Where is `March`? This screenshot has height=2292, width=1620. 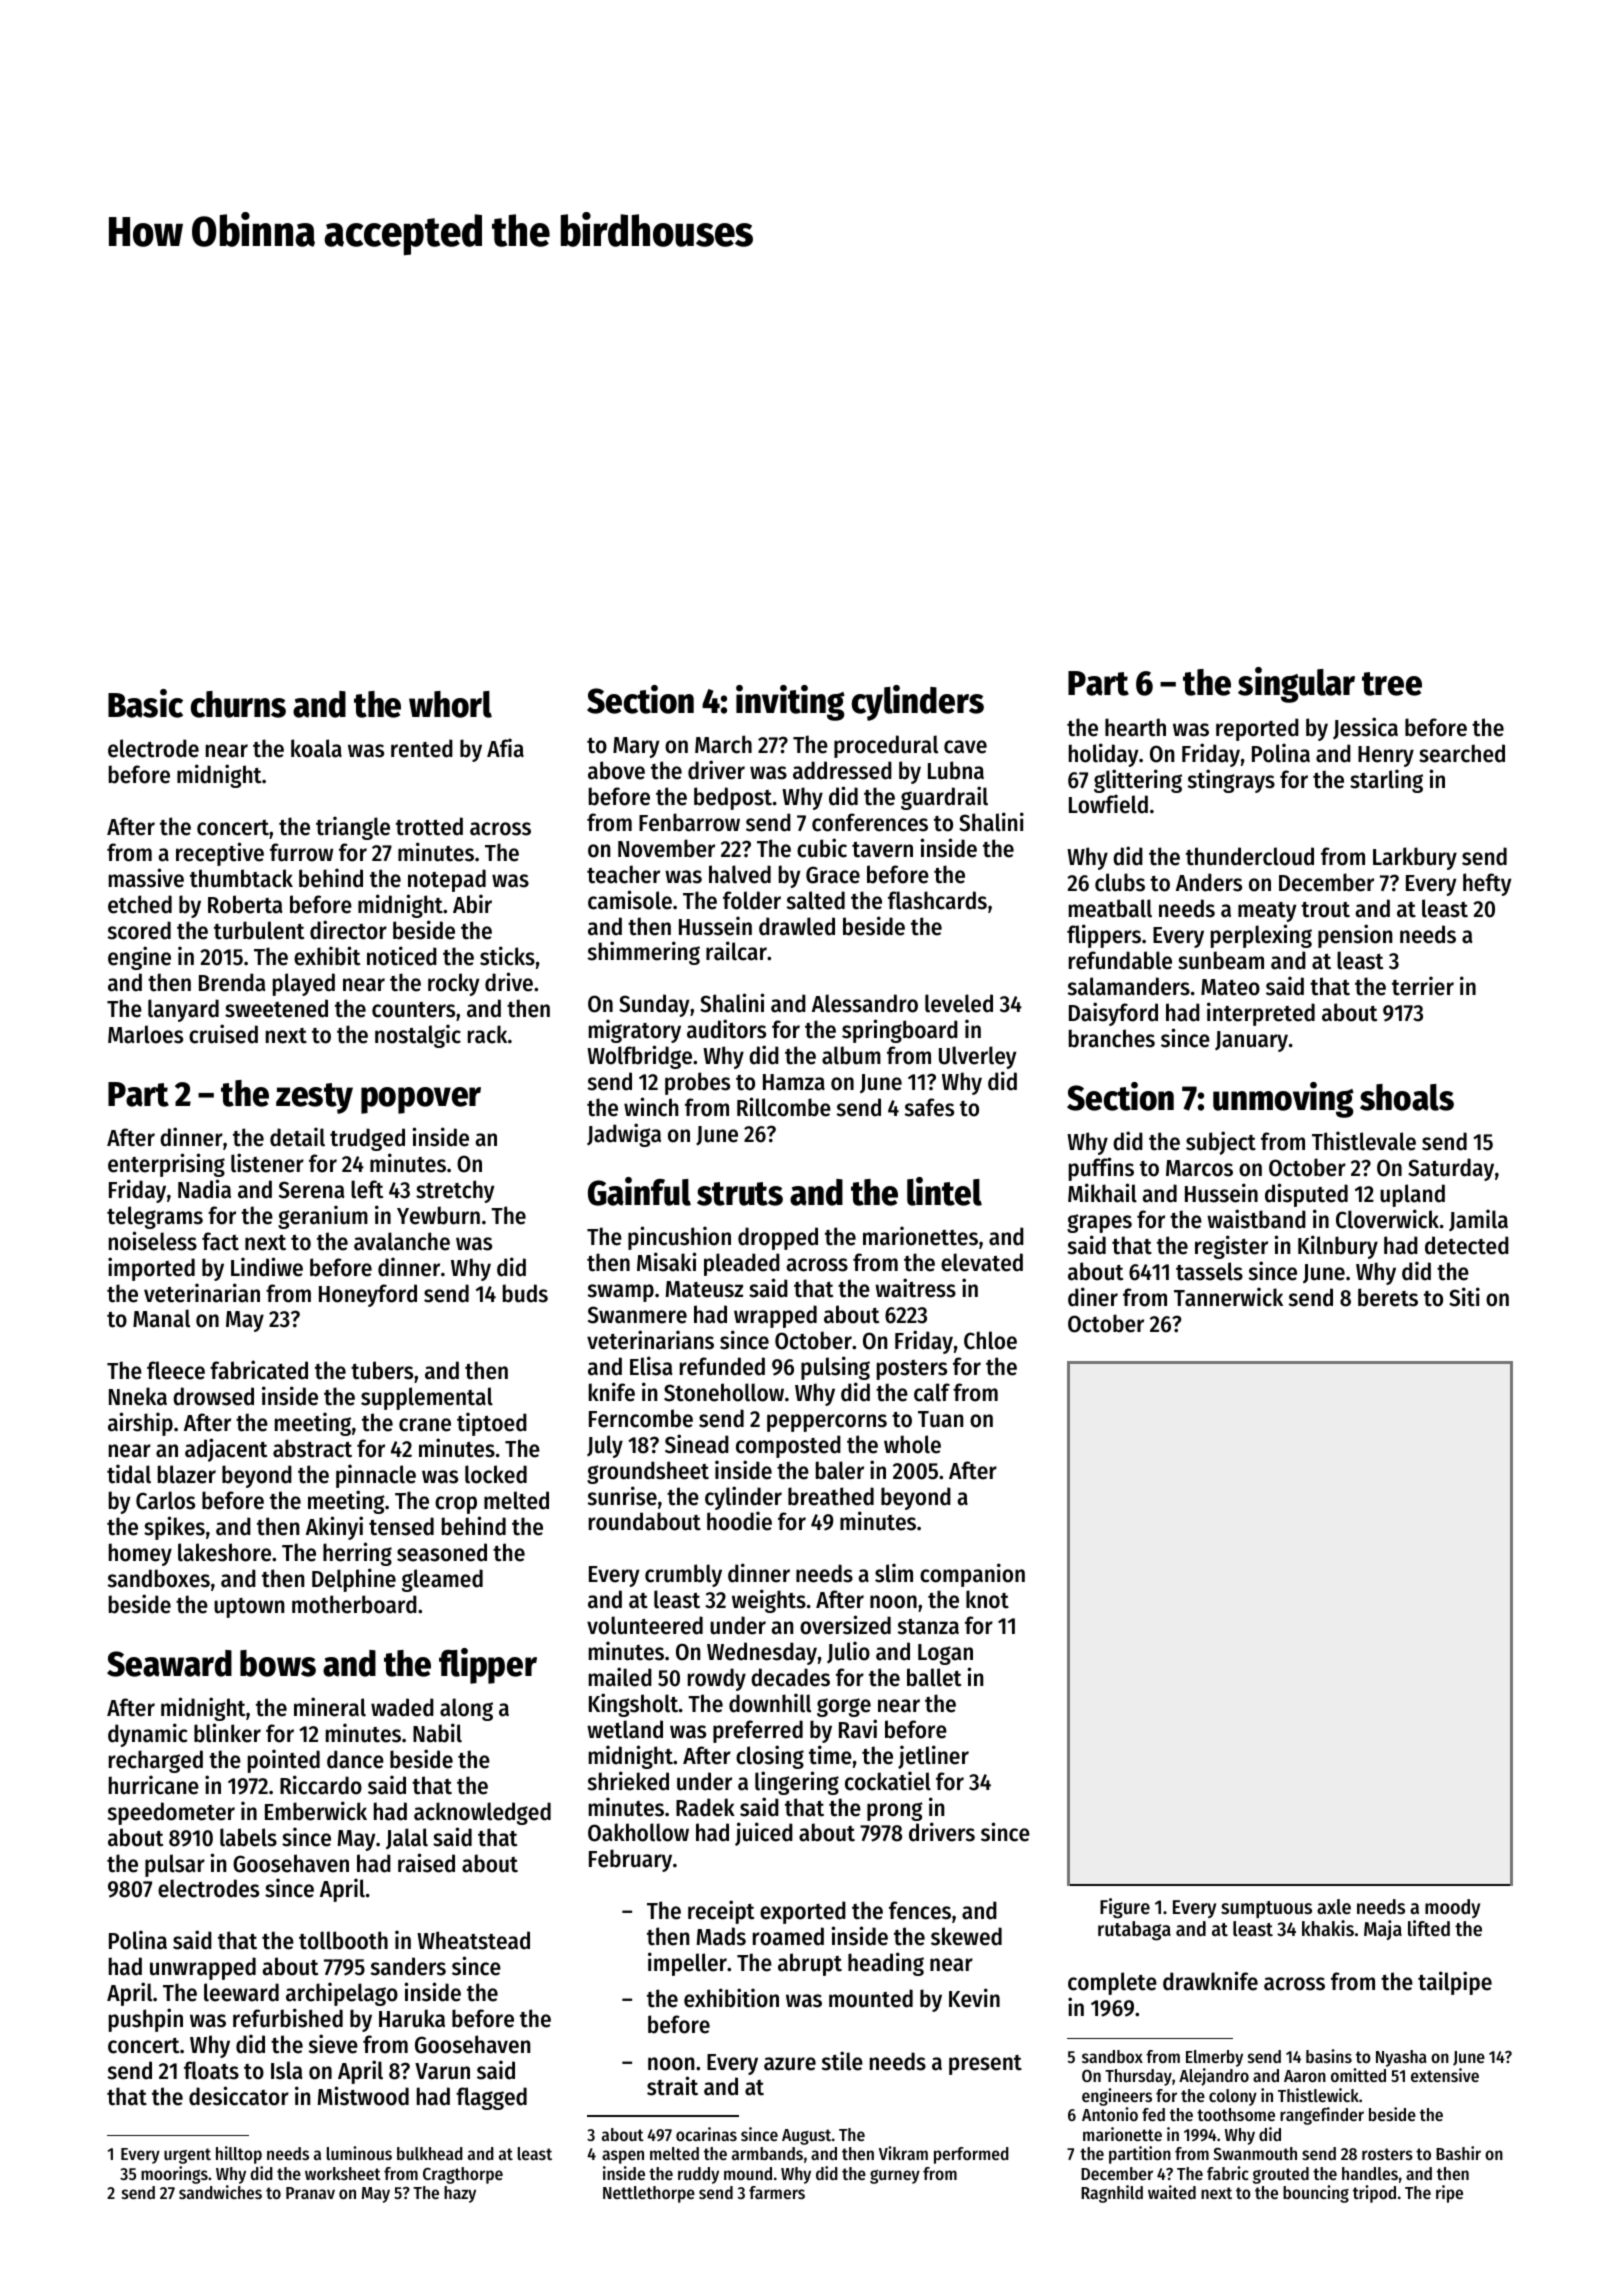 March is located at coordinates (723, 744).
